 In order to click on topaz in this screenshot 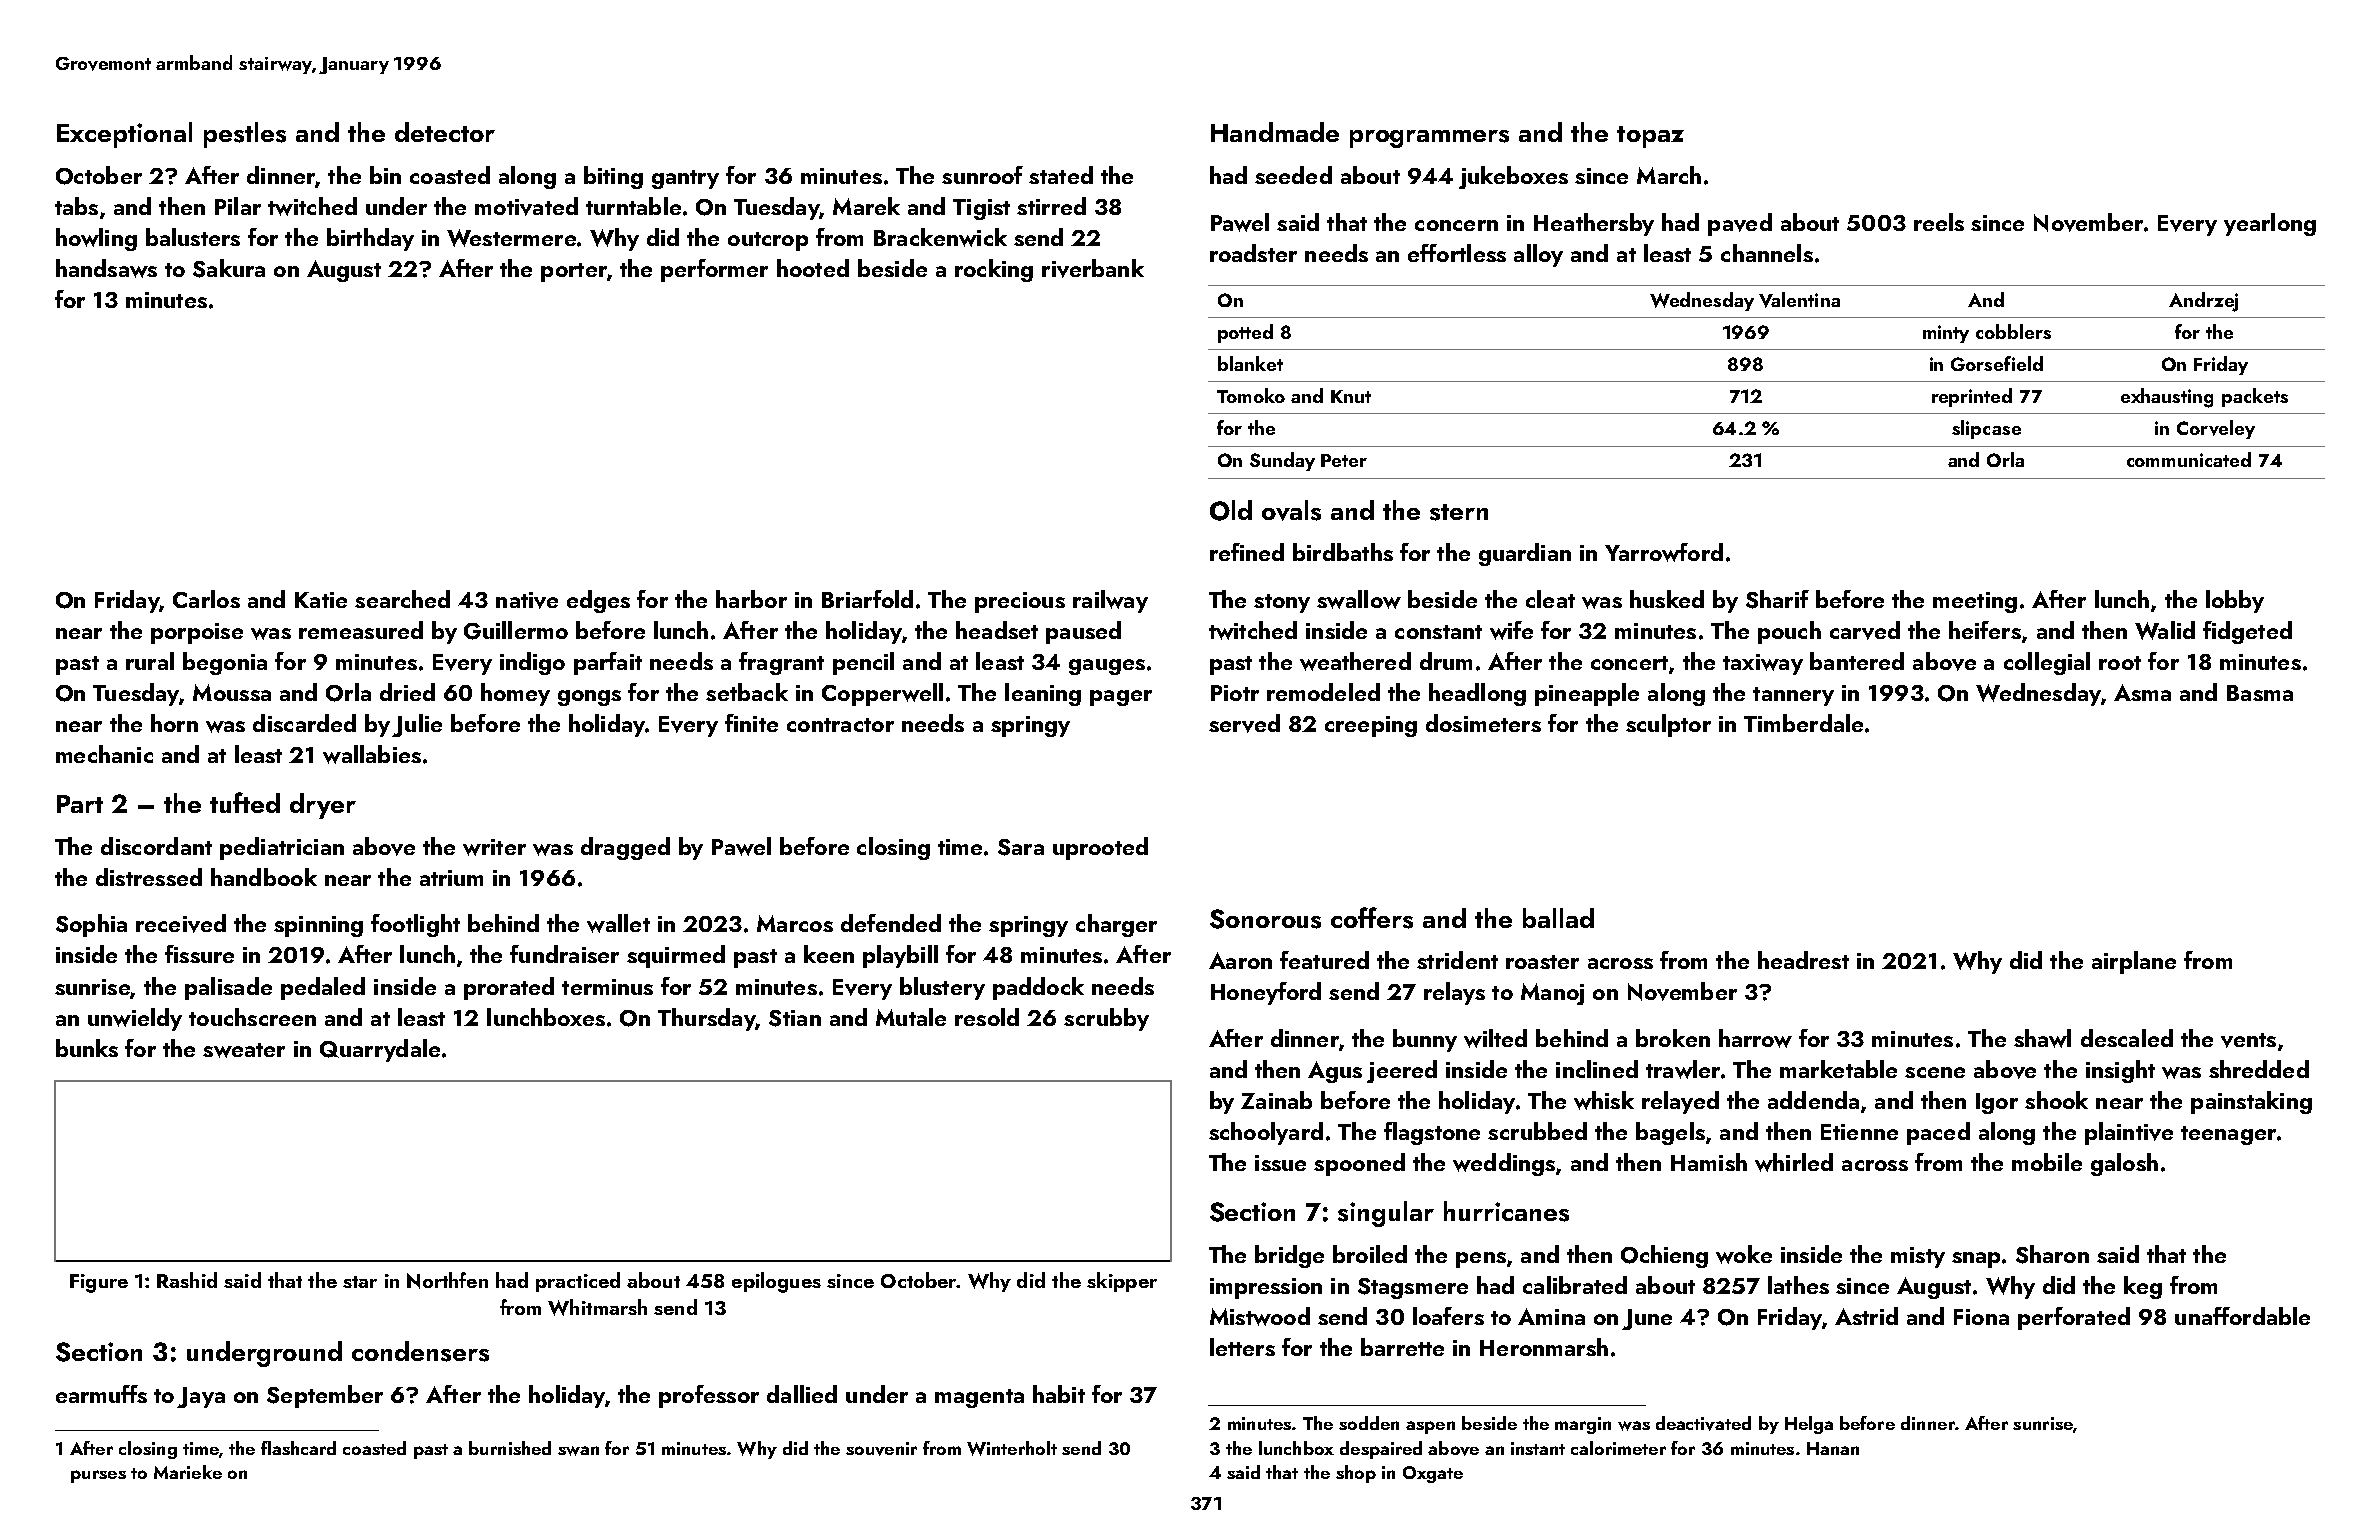, I will do `click(1650, 137)`.
